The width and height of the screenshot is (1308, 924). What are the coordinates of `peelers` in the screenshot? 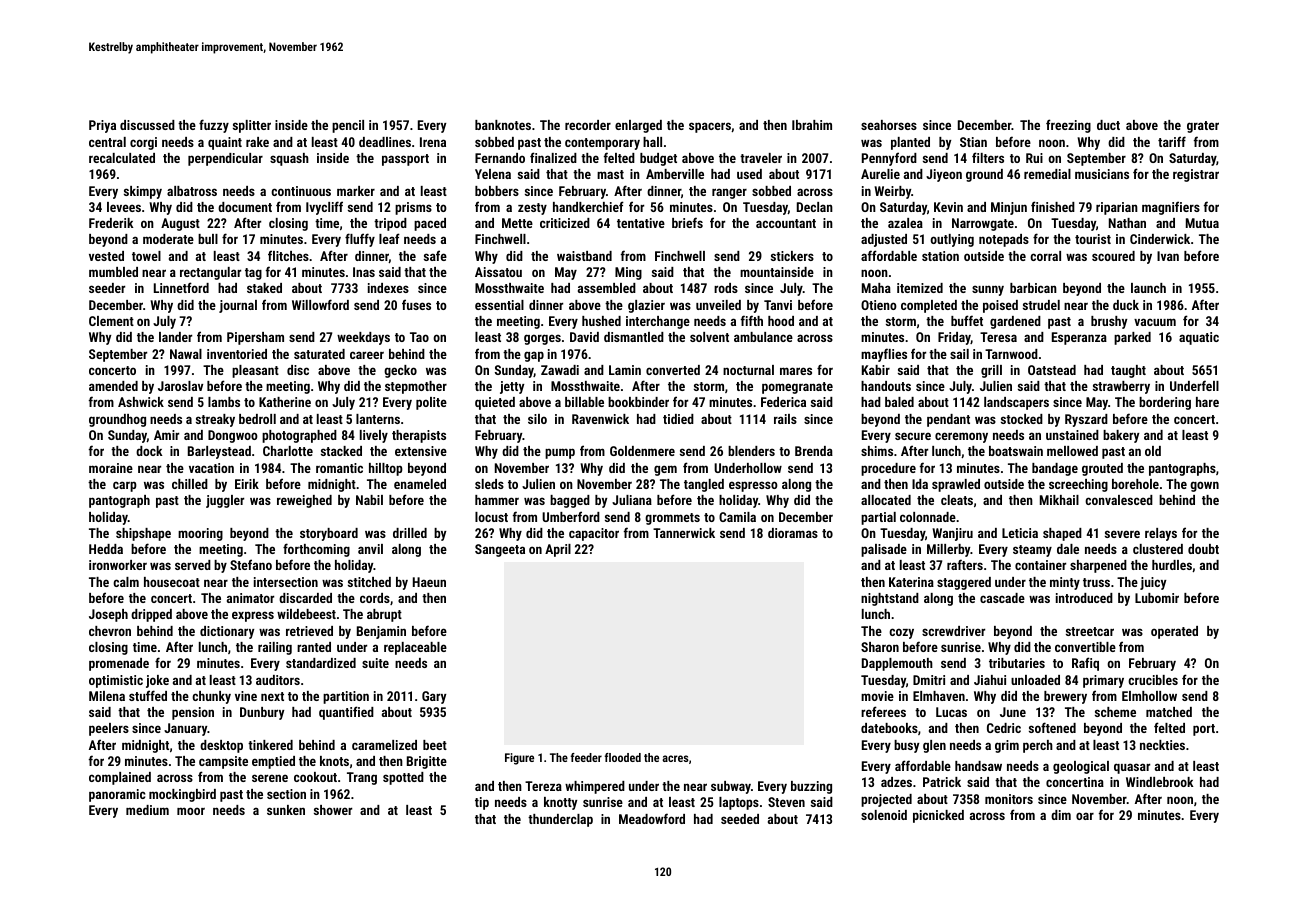 It's located at (109, 729).
